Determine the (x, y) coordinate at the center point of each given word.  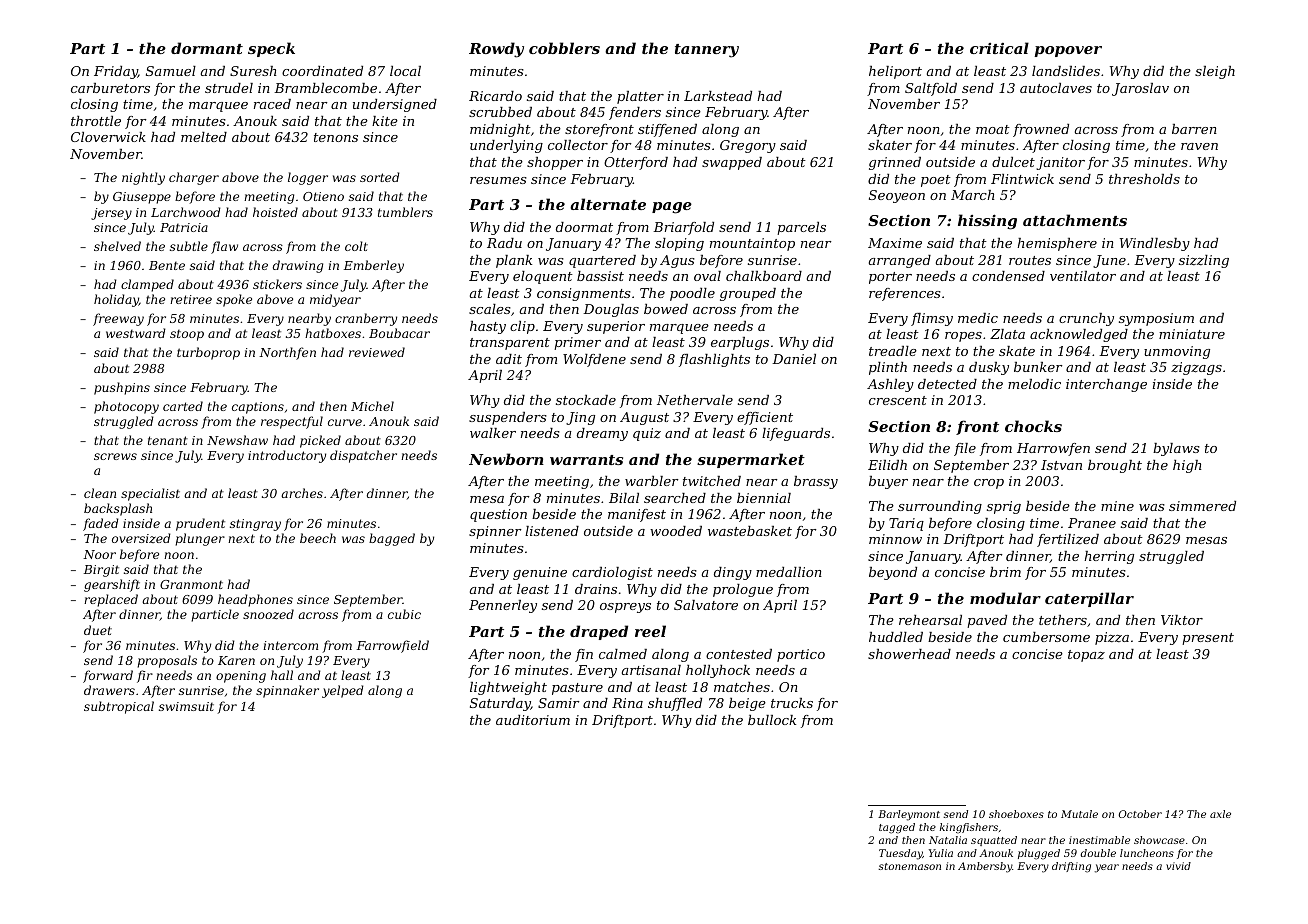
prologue (743, 590)
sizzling (1204, 261)
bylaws (1176, 449)
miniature (1192, 334)
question (498, 515)
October (1140, 814)
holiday (116, 300)
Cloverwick (108, 137)
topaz (1086, 656)
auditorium (533, 720)
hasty (488, 327)
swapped (732, 163)
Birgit (101, 571)
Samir (558, 703)
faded (101, 524)
